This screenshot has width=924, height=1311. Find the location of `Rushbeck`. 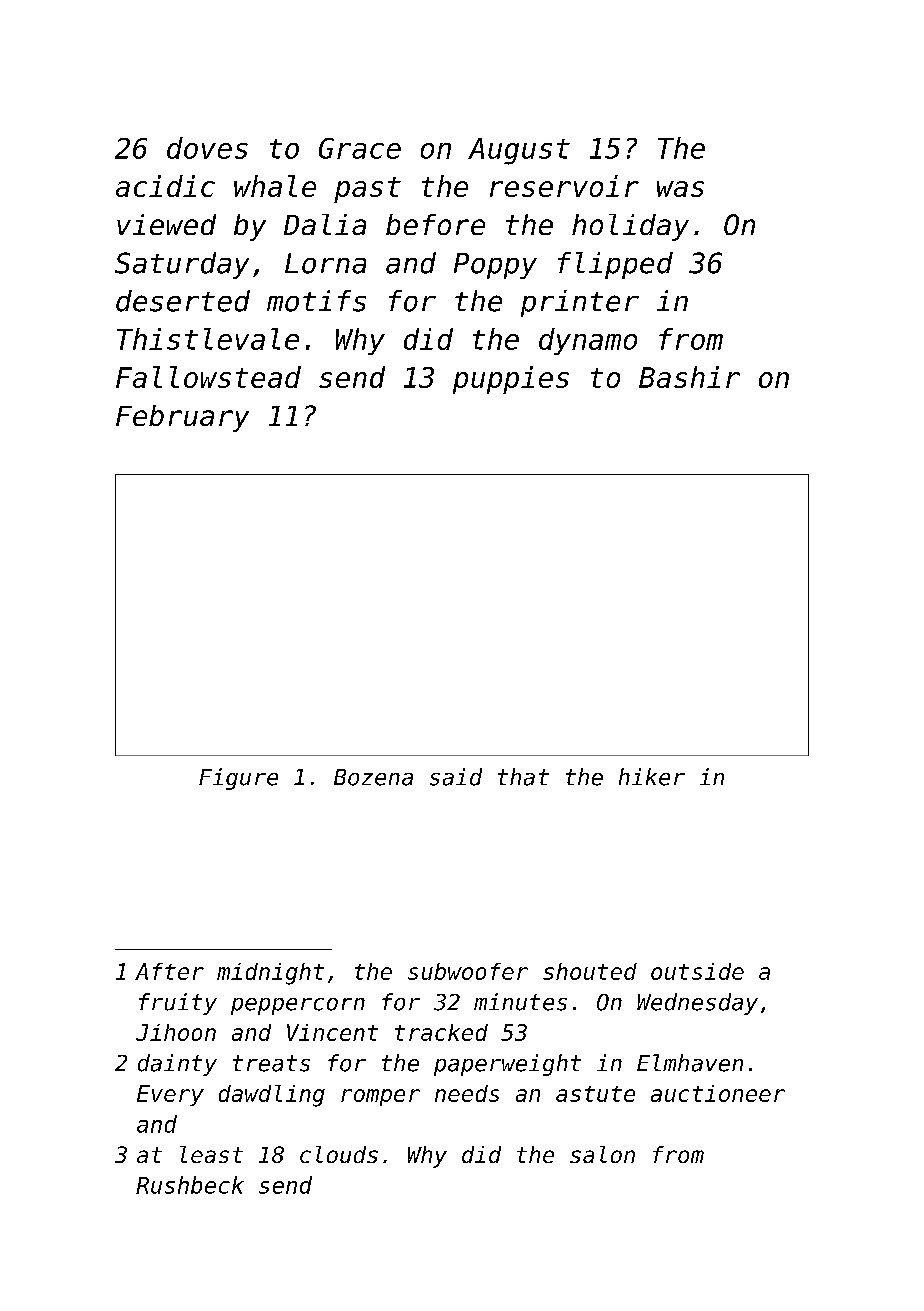

Rushbeck is located at coordinates (190, 1185).
